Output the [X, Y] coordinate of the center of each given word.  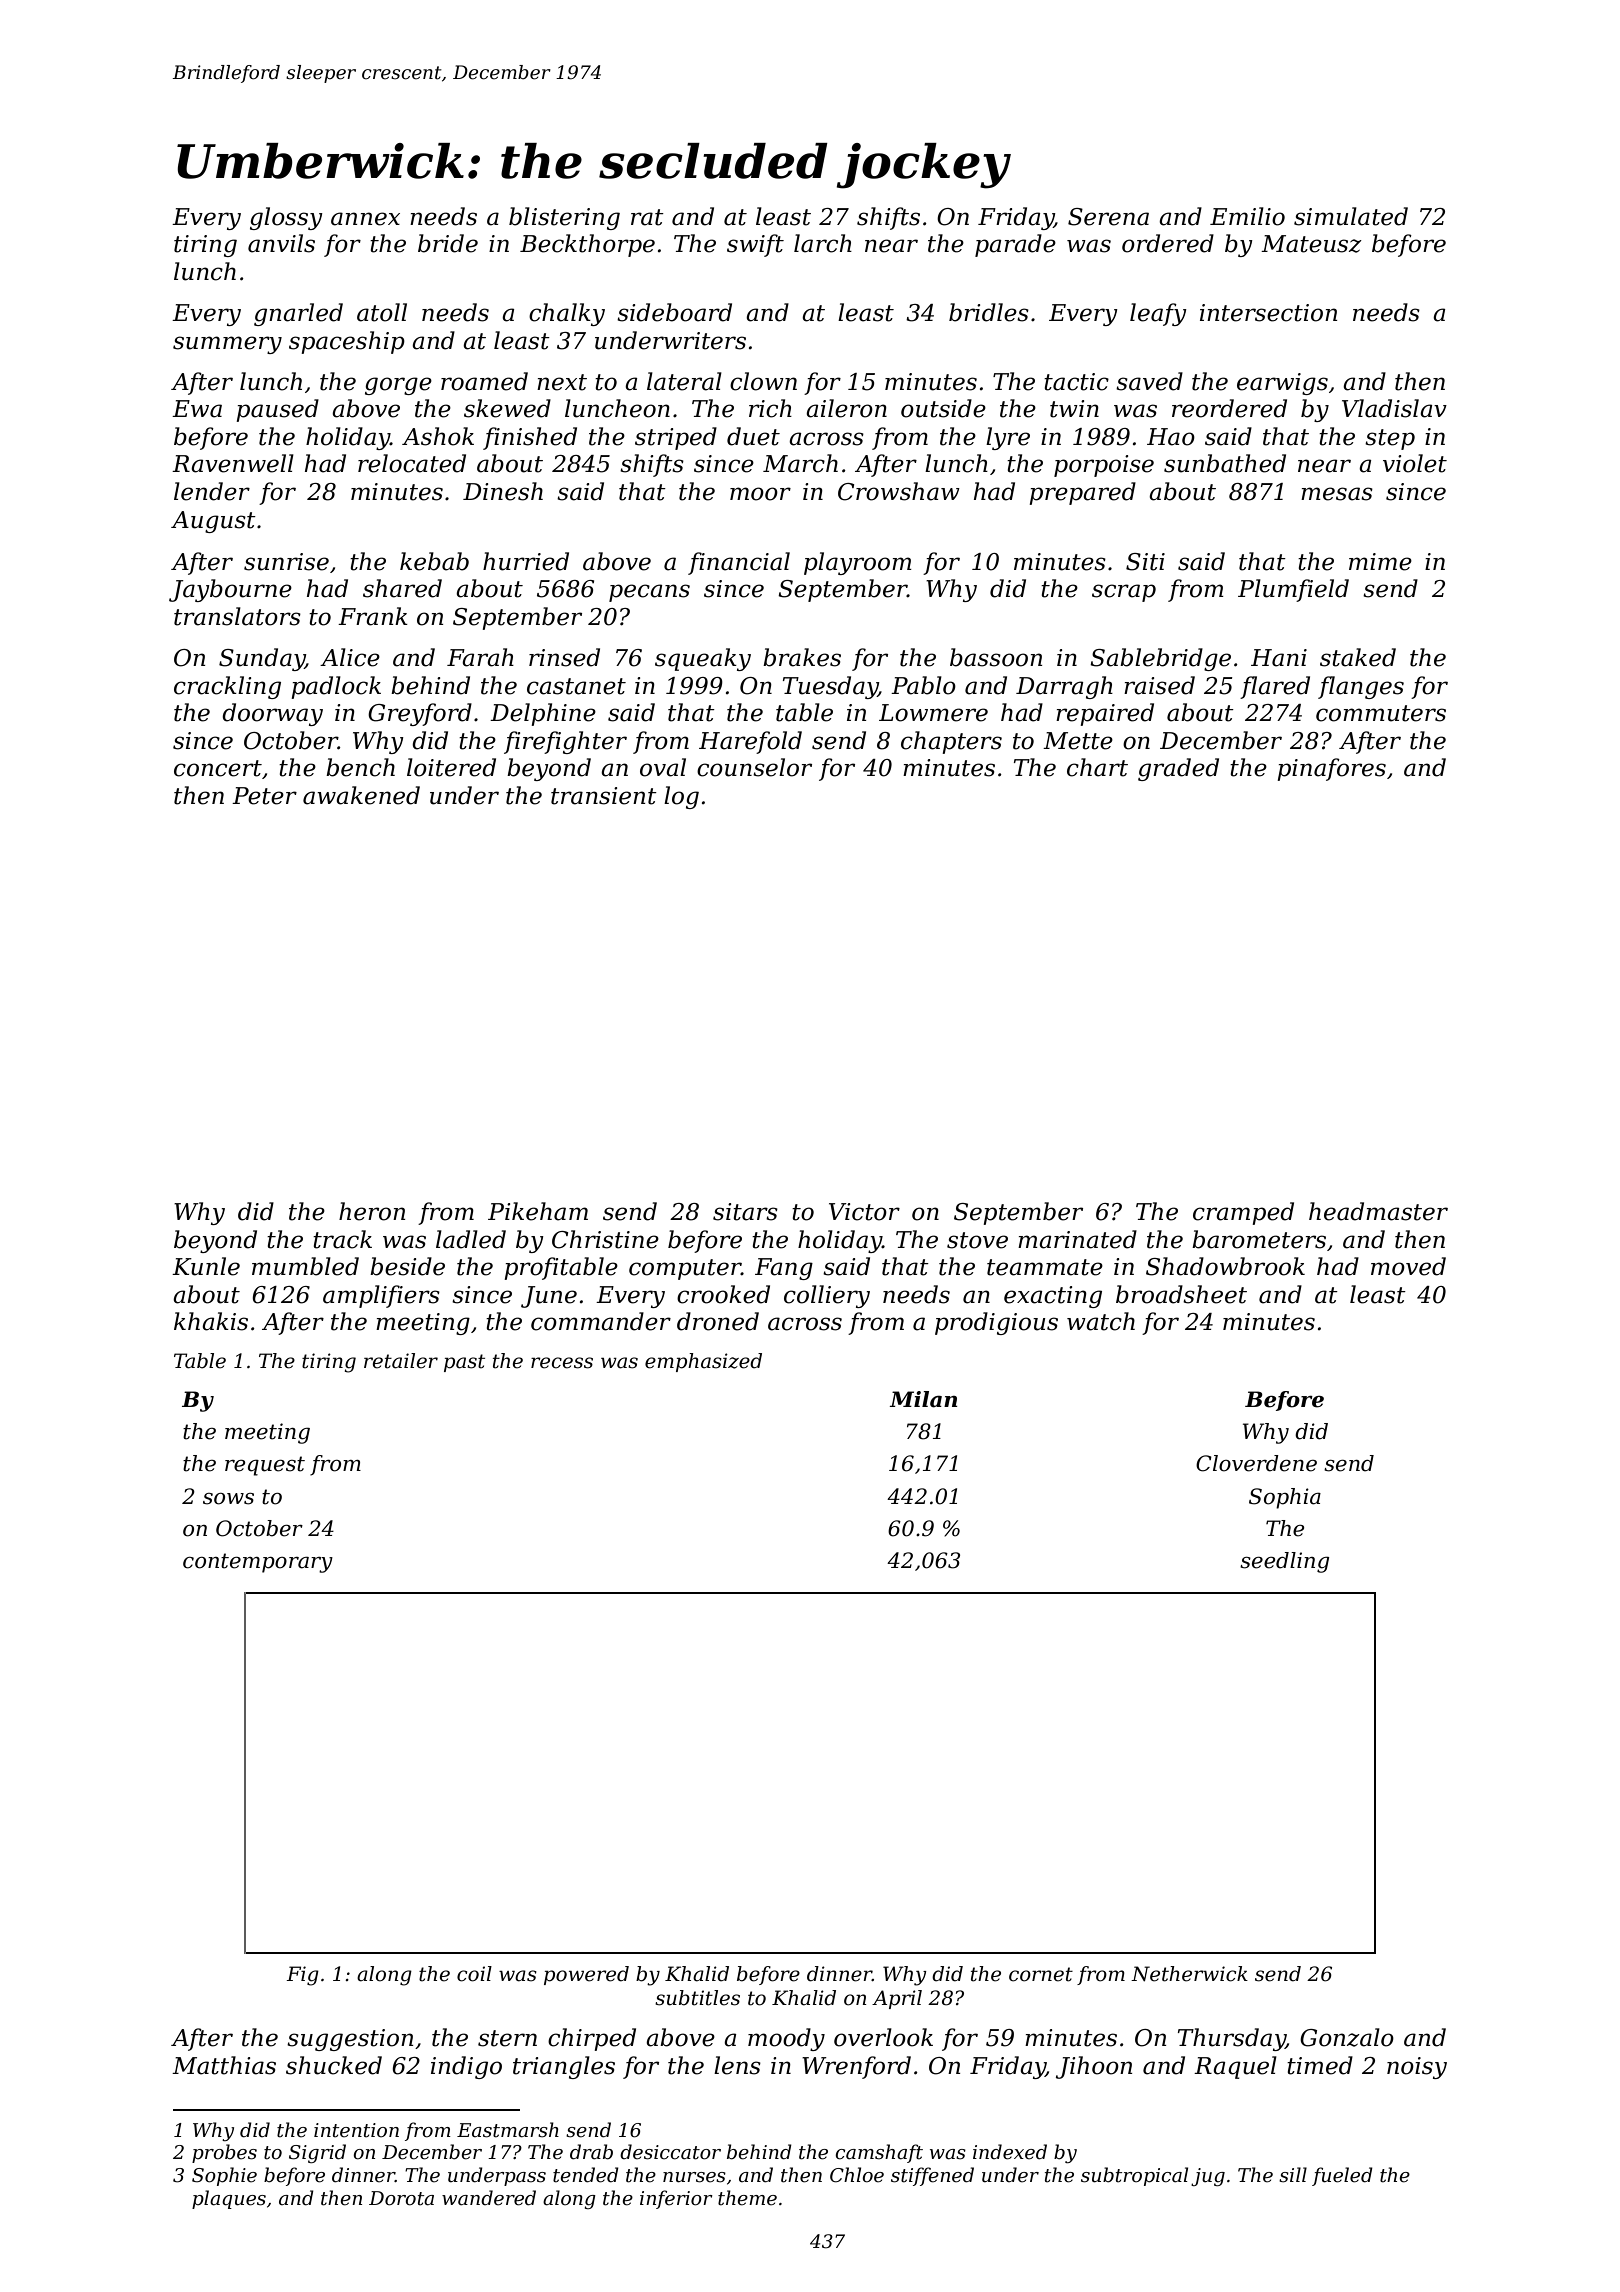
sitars [745, 1212]
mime [1380, 562]
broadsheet [1181, 1294]
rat [647, 217]
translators [237, 616]
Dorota [401, 2198]
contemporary [258, 1563]
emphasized [703, 1362]
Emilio [1247, 216]
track [342, 1239]
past [464, 1363]
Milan [923, 1399]
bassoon [996, 657]
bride [448, 243]
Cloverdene [1256, 1463]
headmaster [1378, 1211]
